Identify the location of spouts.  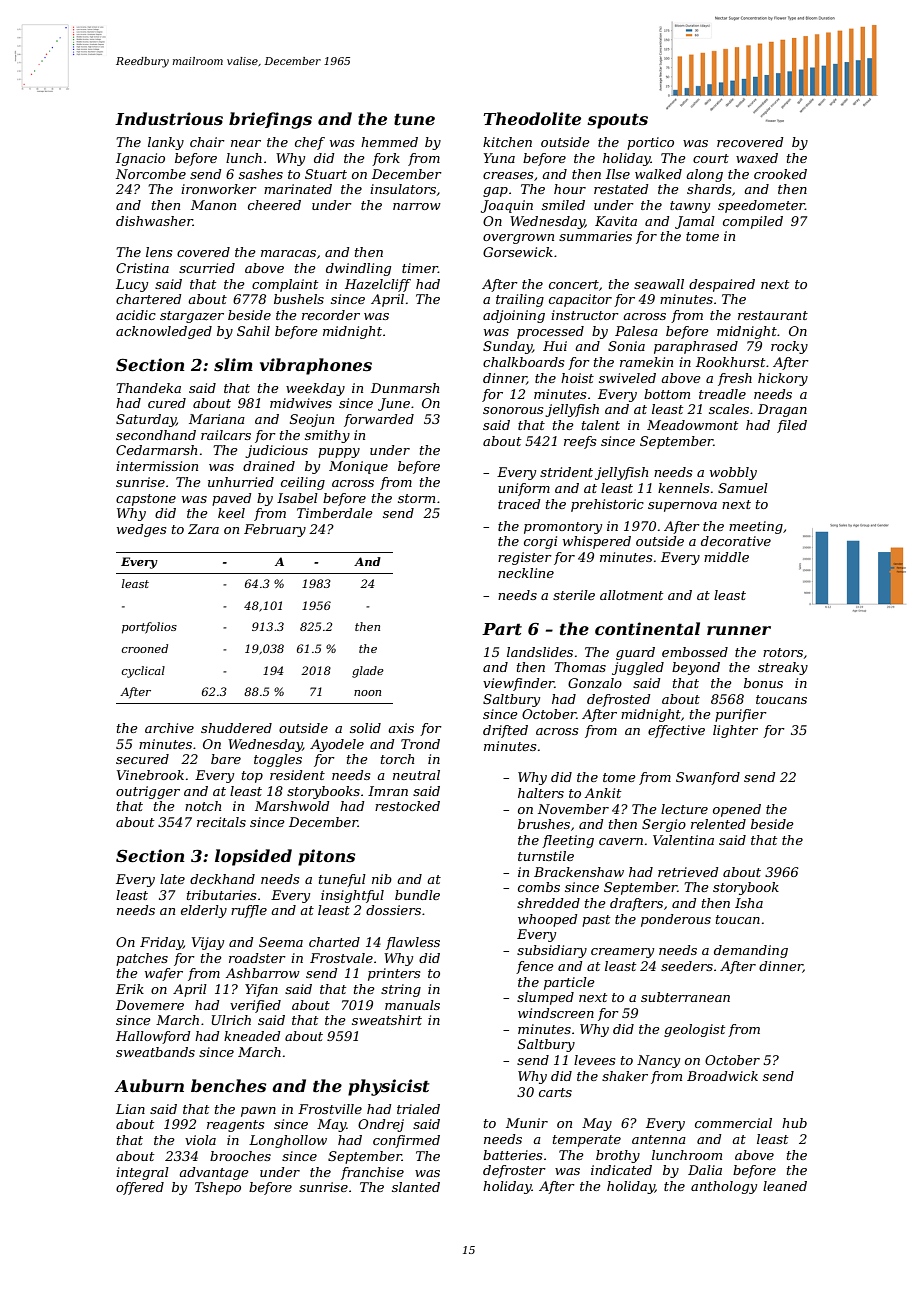
(617, 121).
